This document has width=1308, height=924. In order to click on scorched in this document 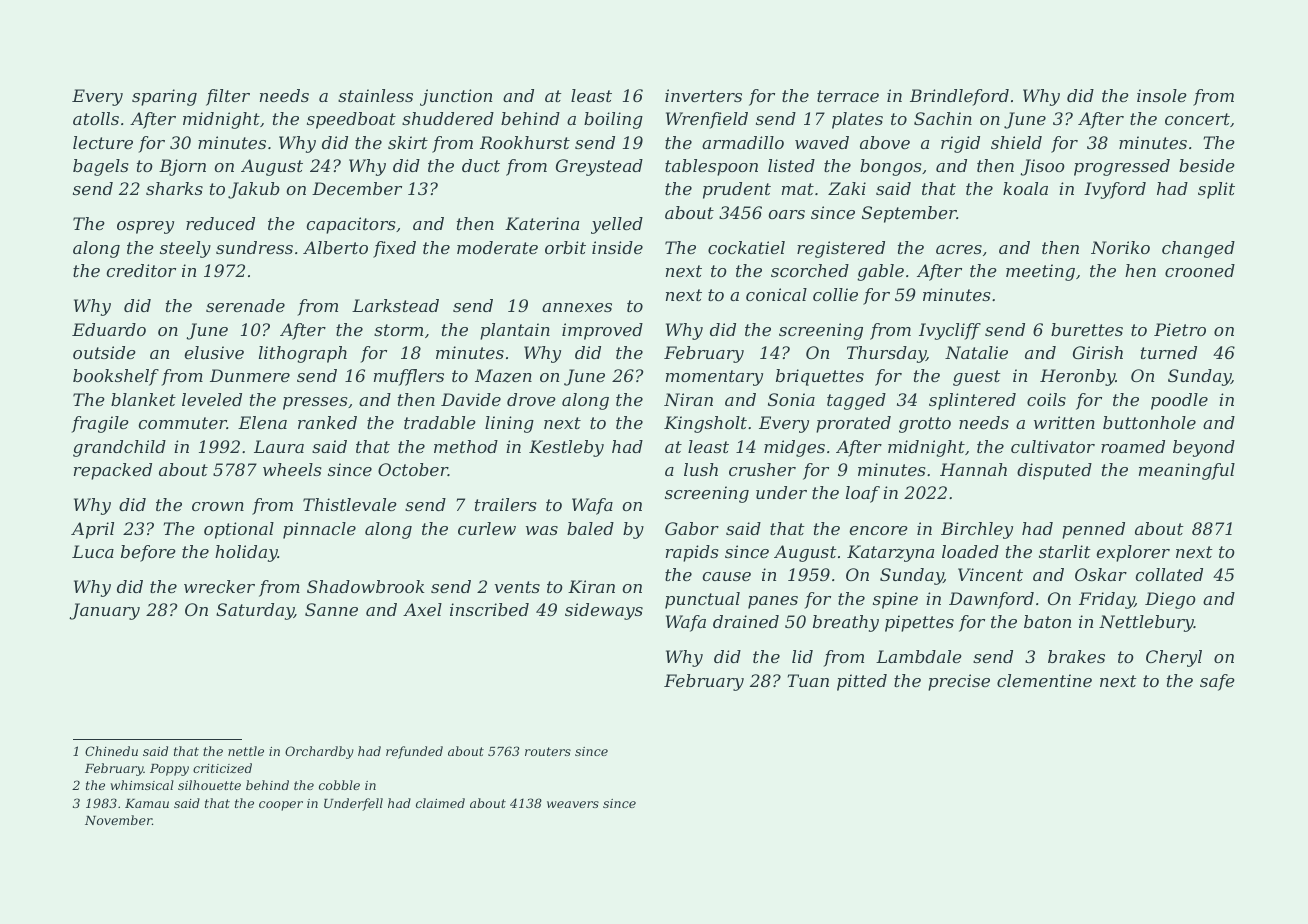, I will do `click(810, 270)`.
